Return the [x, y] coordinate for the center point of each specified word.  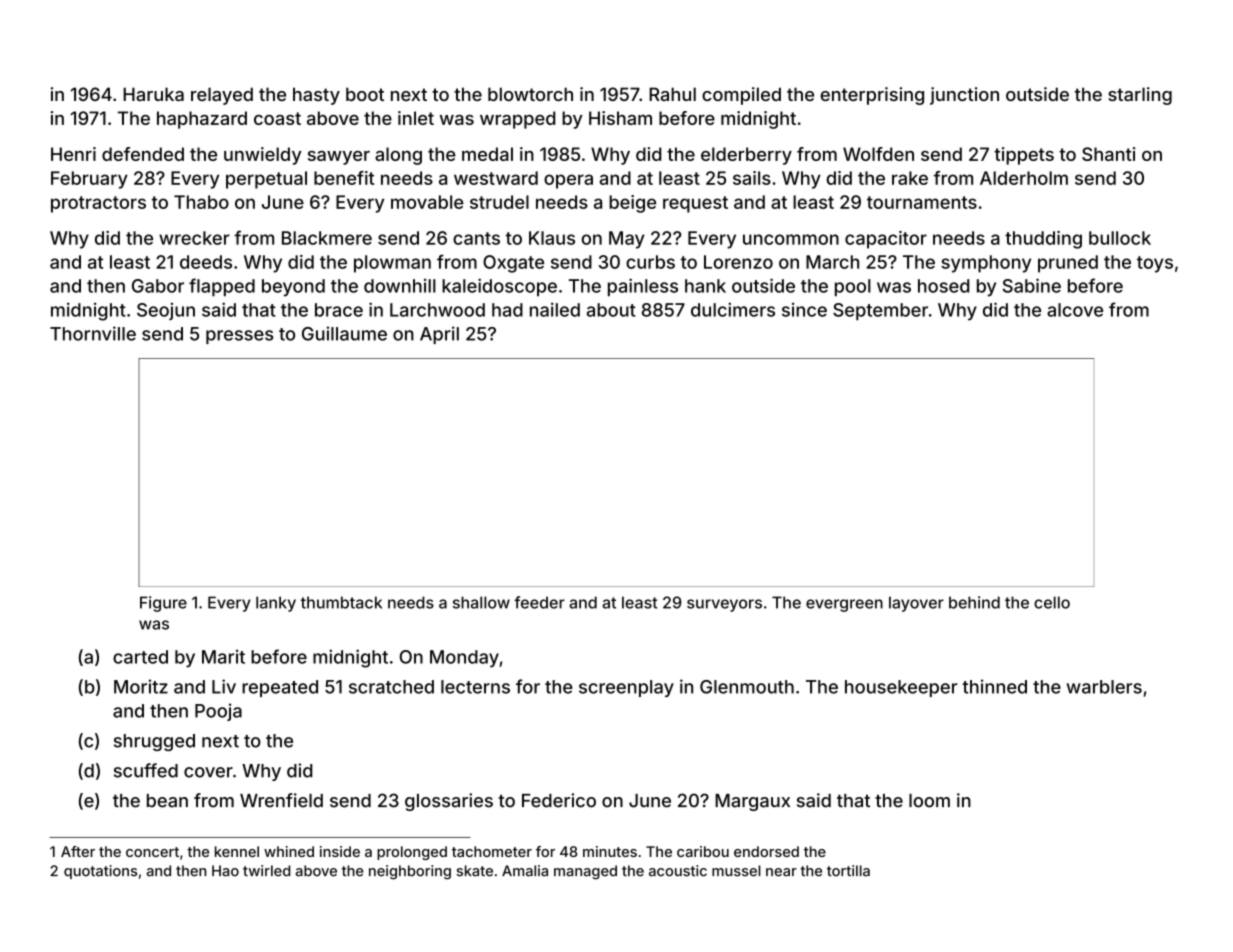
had [507, 310]
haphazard [202, 120]
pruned [1068, 264]
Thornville [93, 333]
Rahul [672, 94]
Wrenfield [281, 800]
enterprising [872, 96]
